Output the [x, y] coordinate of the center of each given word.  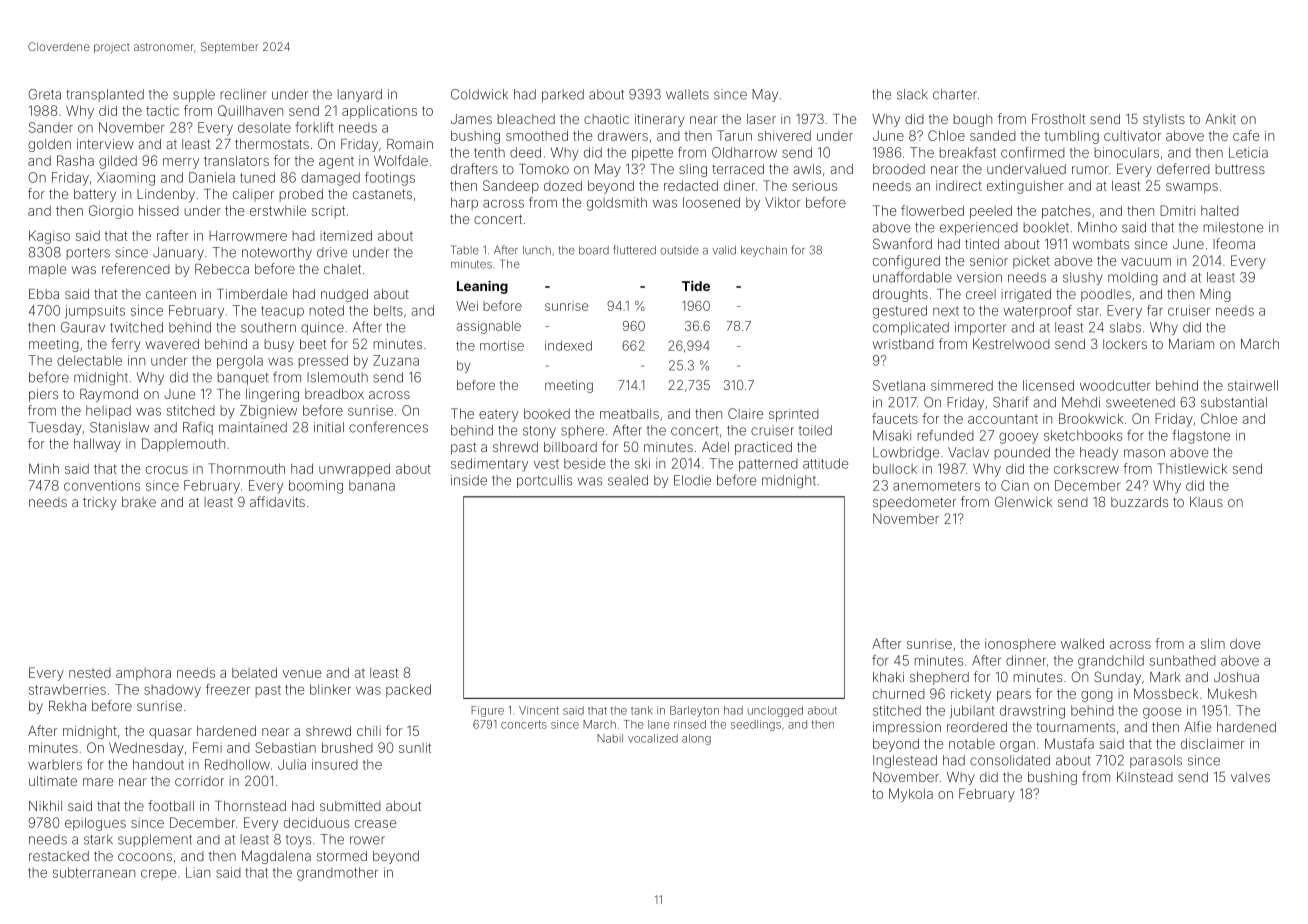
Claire [746, 413]
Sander [51, 127]
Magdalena [276, 857]
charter [955, 94]
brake [139, 502]
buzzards [1139, 502]
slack [912, 94]
